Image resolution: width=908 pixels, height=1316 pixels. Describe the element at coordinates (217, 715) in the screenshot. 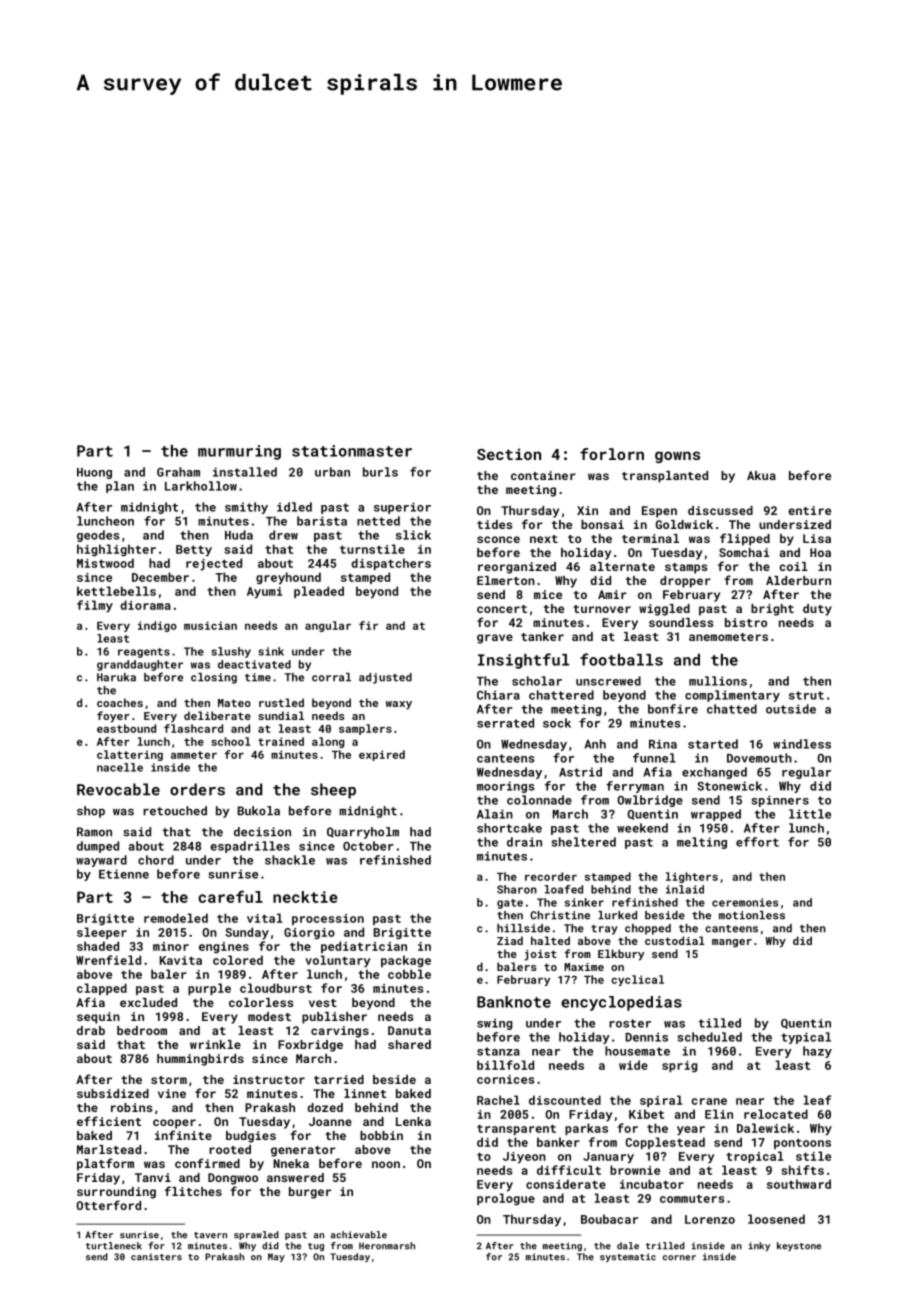

I see `deliberate` at that location.
